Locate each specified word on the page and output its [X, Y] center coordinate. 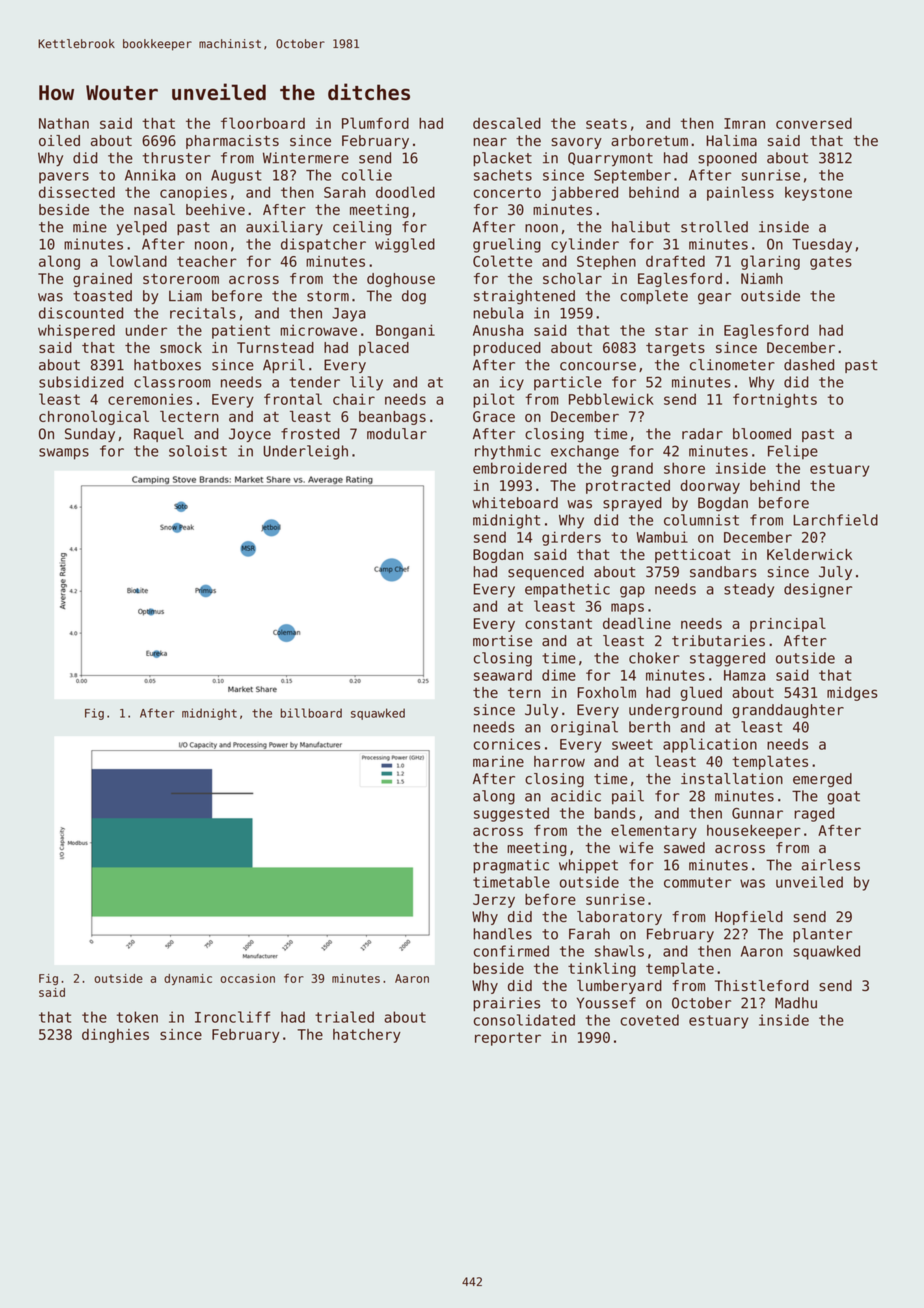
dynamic [188, 979]
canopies [193, 194]
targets [675, 349]
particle [568, 383]
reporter [508, 1039]
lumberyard [619, 987]
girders [571, 538]
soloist [198, 451]
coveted [649, 1020]
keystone [818, 194]
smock [181, 347]
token [137, 1017]
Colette [502, 261]
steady [749, 590]
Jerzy [494, 901]
